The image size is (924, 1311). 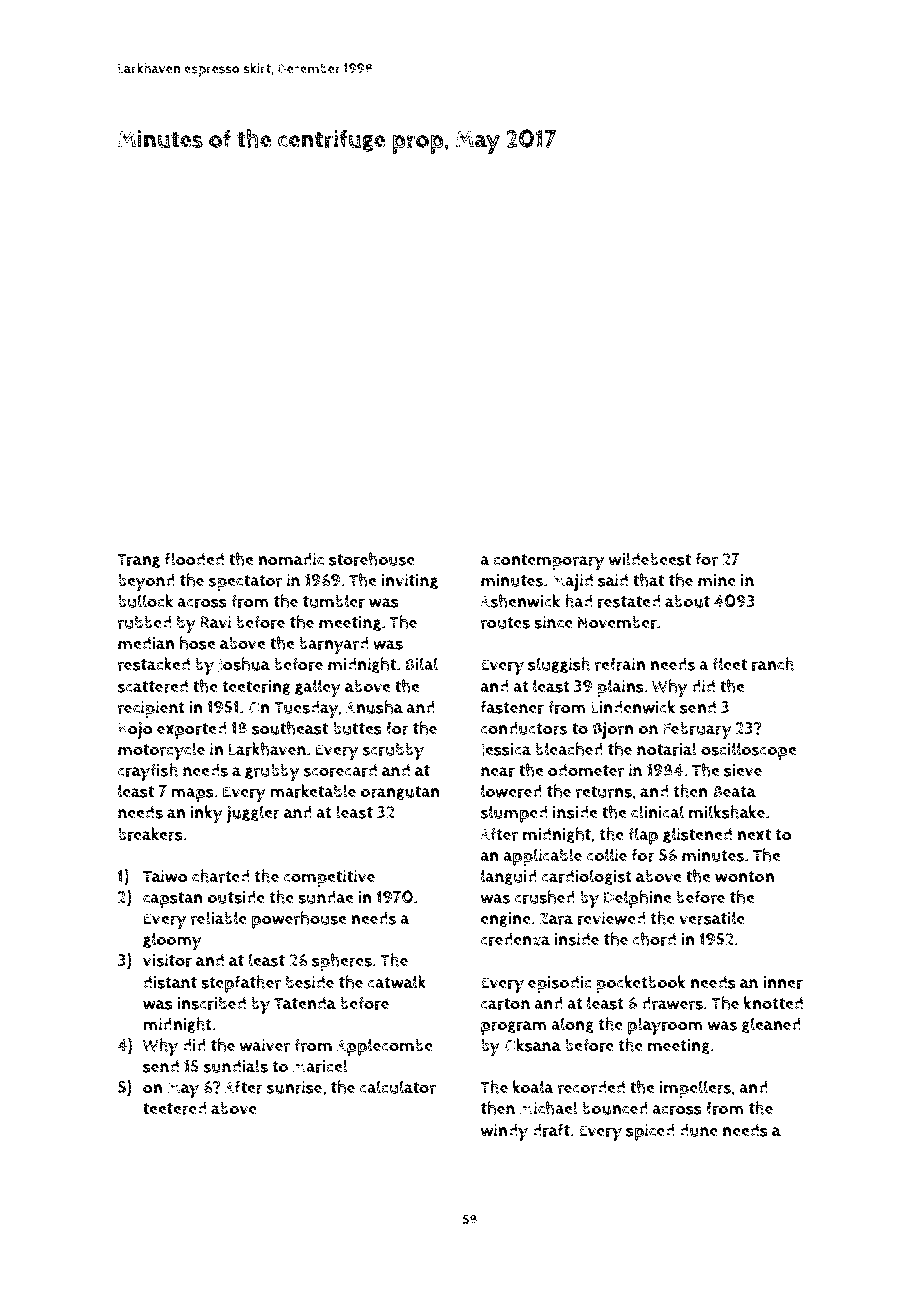 What do you see at coordinates (505, 1004) in the document?
I see `carton` at bounding box center [505, 1004].
